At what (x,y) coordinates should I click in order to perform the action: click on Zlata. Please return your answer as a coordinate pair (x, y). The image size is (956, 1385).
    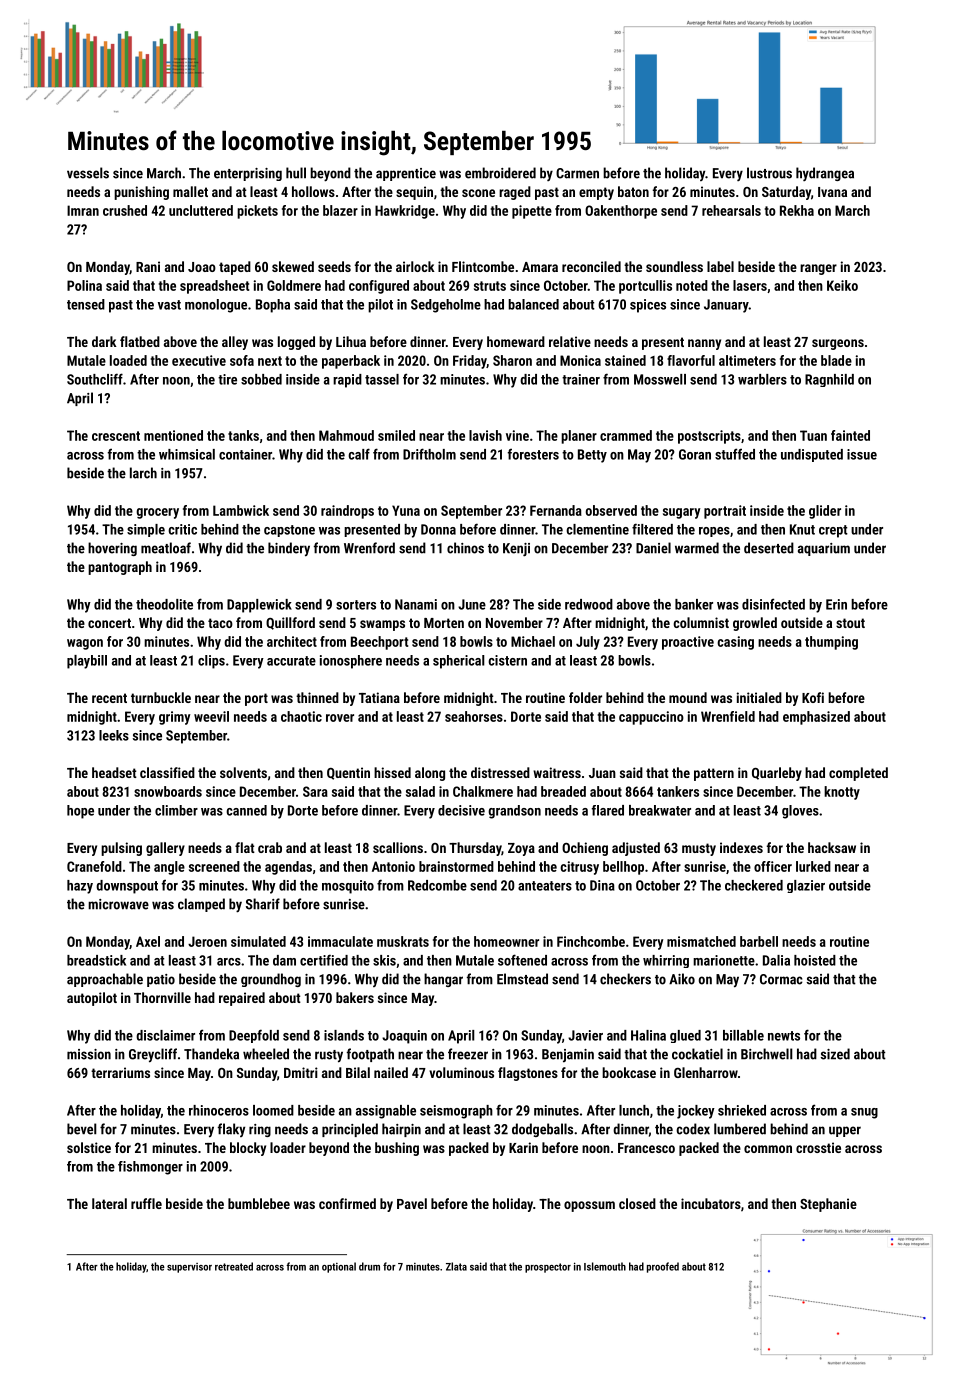
    Looking at the image, I should click on (456, 1266).
